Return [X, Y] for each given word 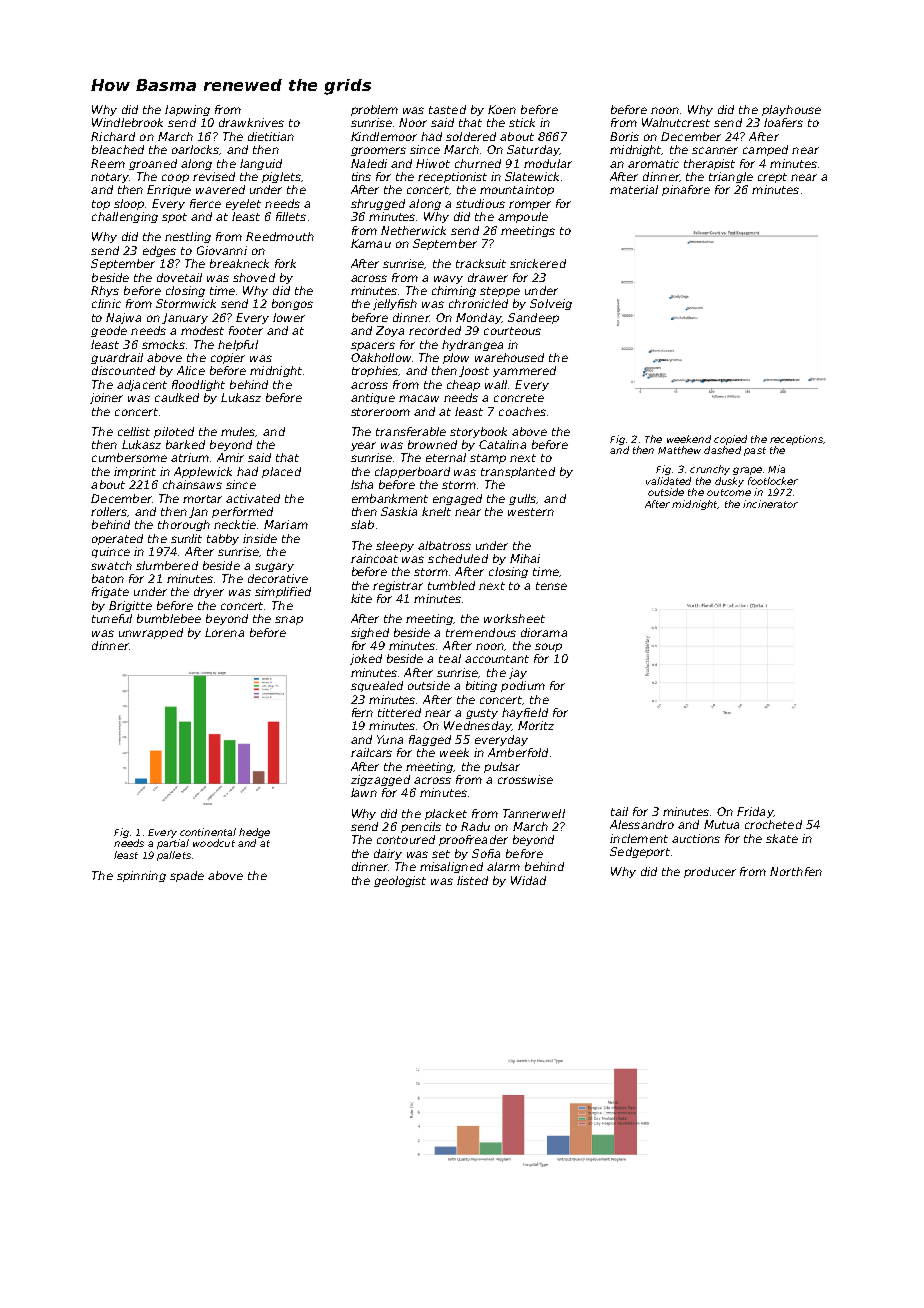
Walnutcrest [676, 122]
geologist [400, 881]
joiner [106, 398]
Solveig [551, 304]
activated [253, 498]
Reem [108, 163]
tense [551, 586]
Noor [413, 122]
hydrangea [472, 345]
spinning [141, 876]
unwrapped [151, 633]
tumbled [451, 585]
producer [710, 872]
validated [668, 481]
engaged [457, 499]
